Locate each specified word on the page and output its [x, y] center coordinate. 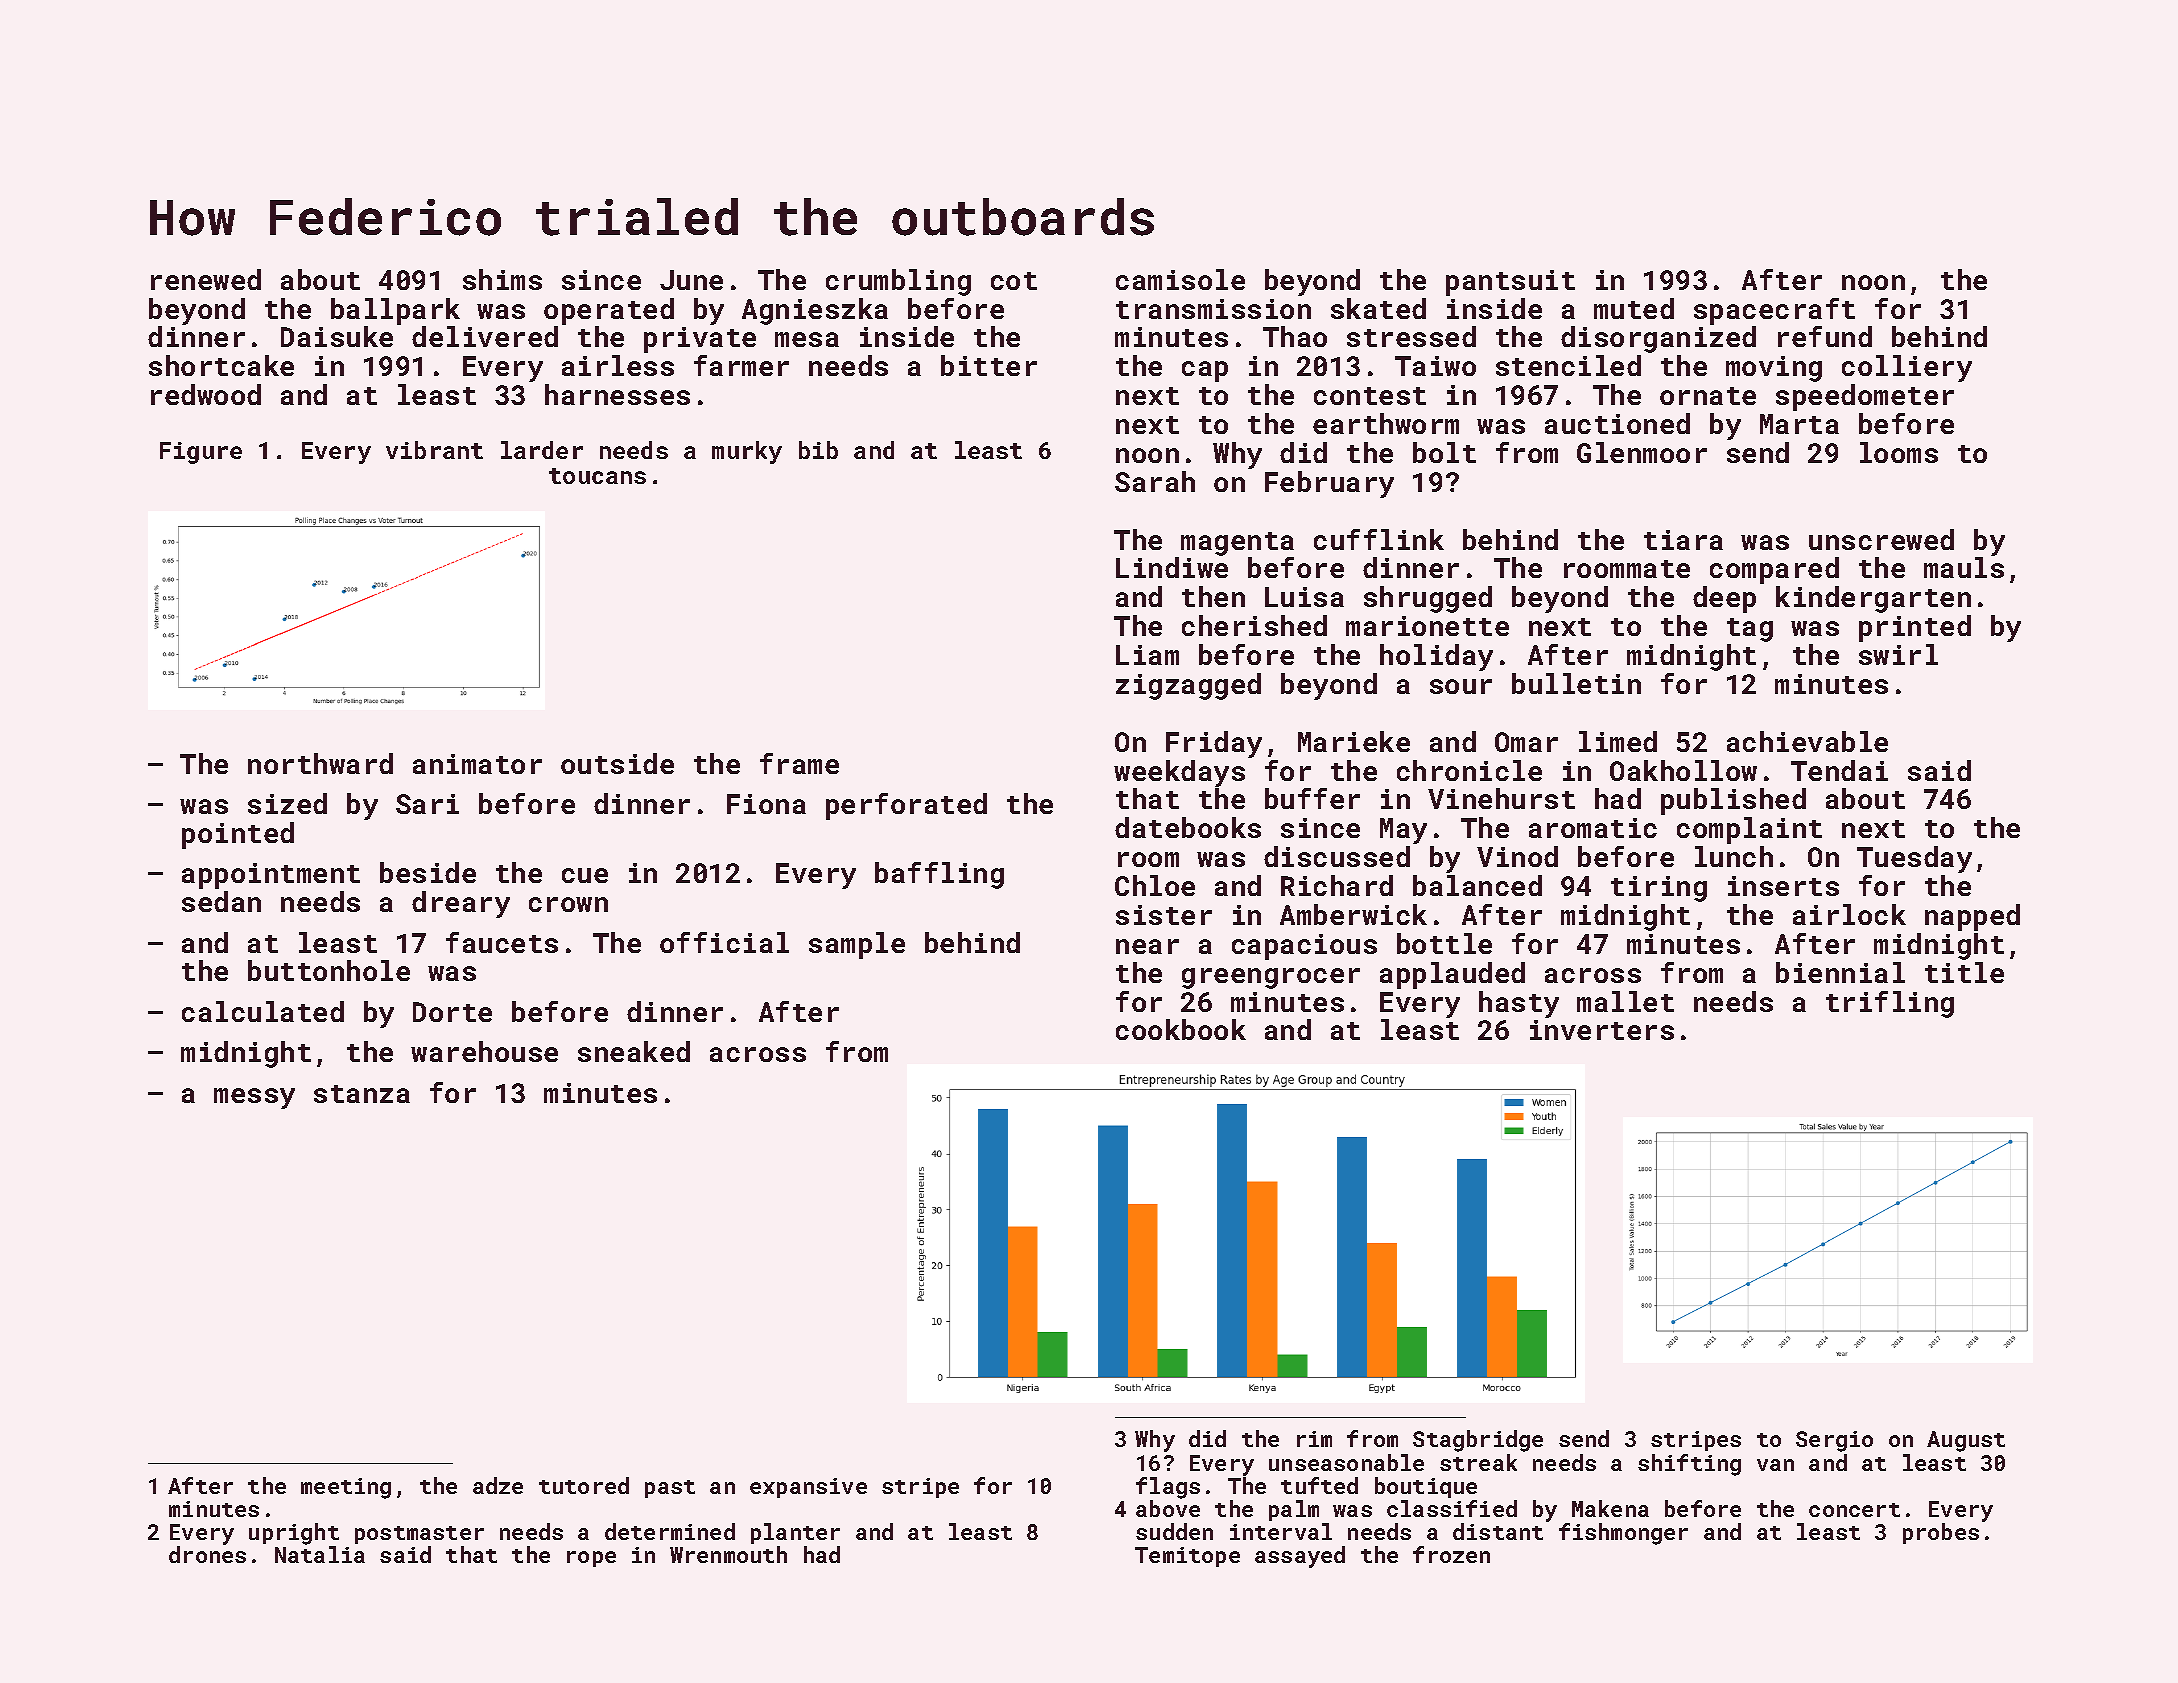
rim [1314, 1439]
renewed [206, 279]
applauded [1452, 975]
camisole [1180, 279]
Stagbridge [1478, 1441]
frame [799, 763]
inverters [1602, 1030]
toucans [597, 476]
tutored [584, 1485]
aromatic [1593, 828]
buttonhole [329, 970]
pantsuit [1510, 283]
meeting [346, 1488]
